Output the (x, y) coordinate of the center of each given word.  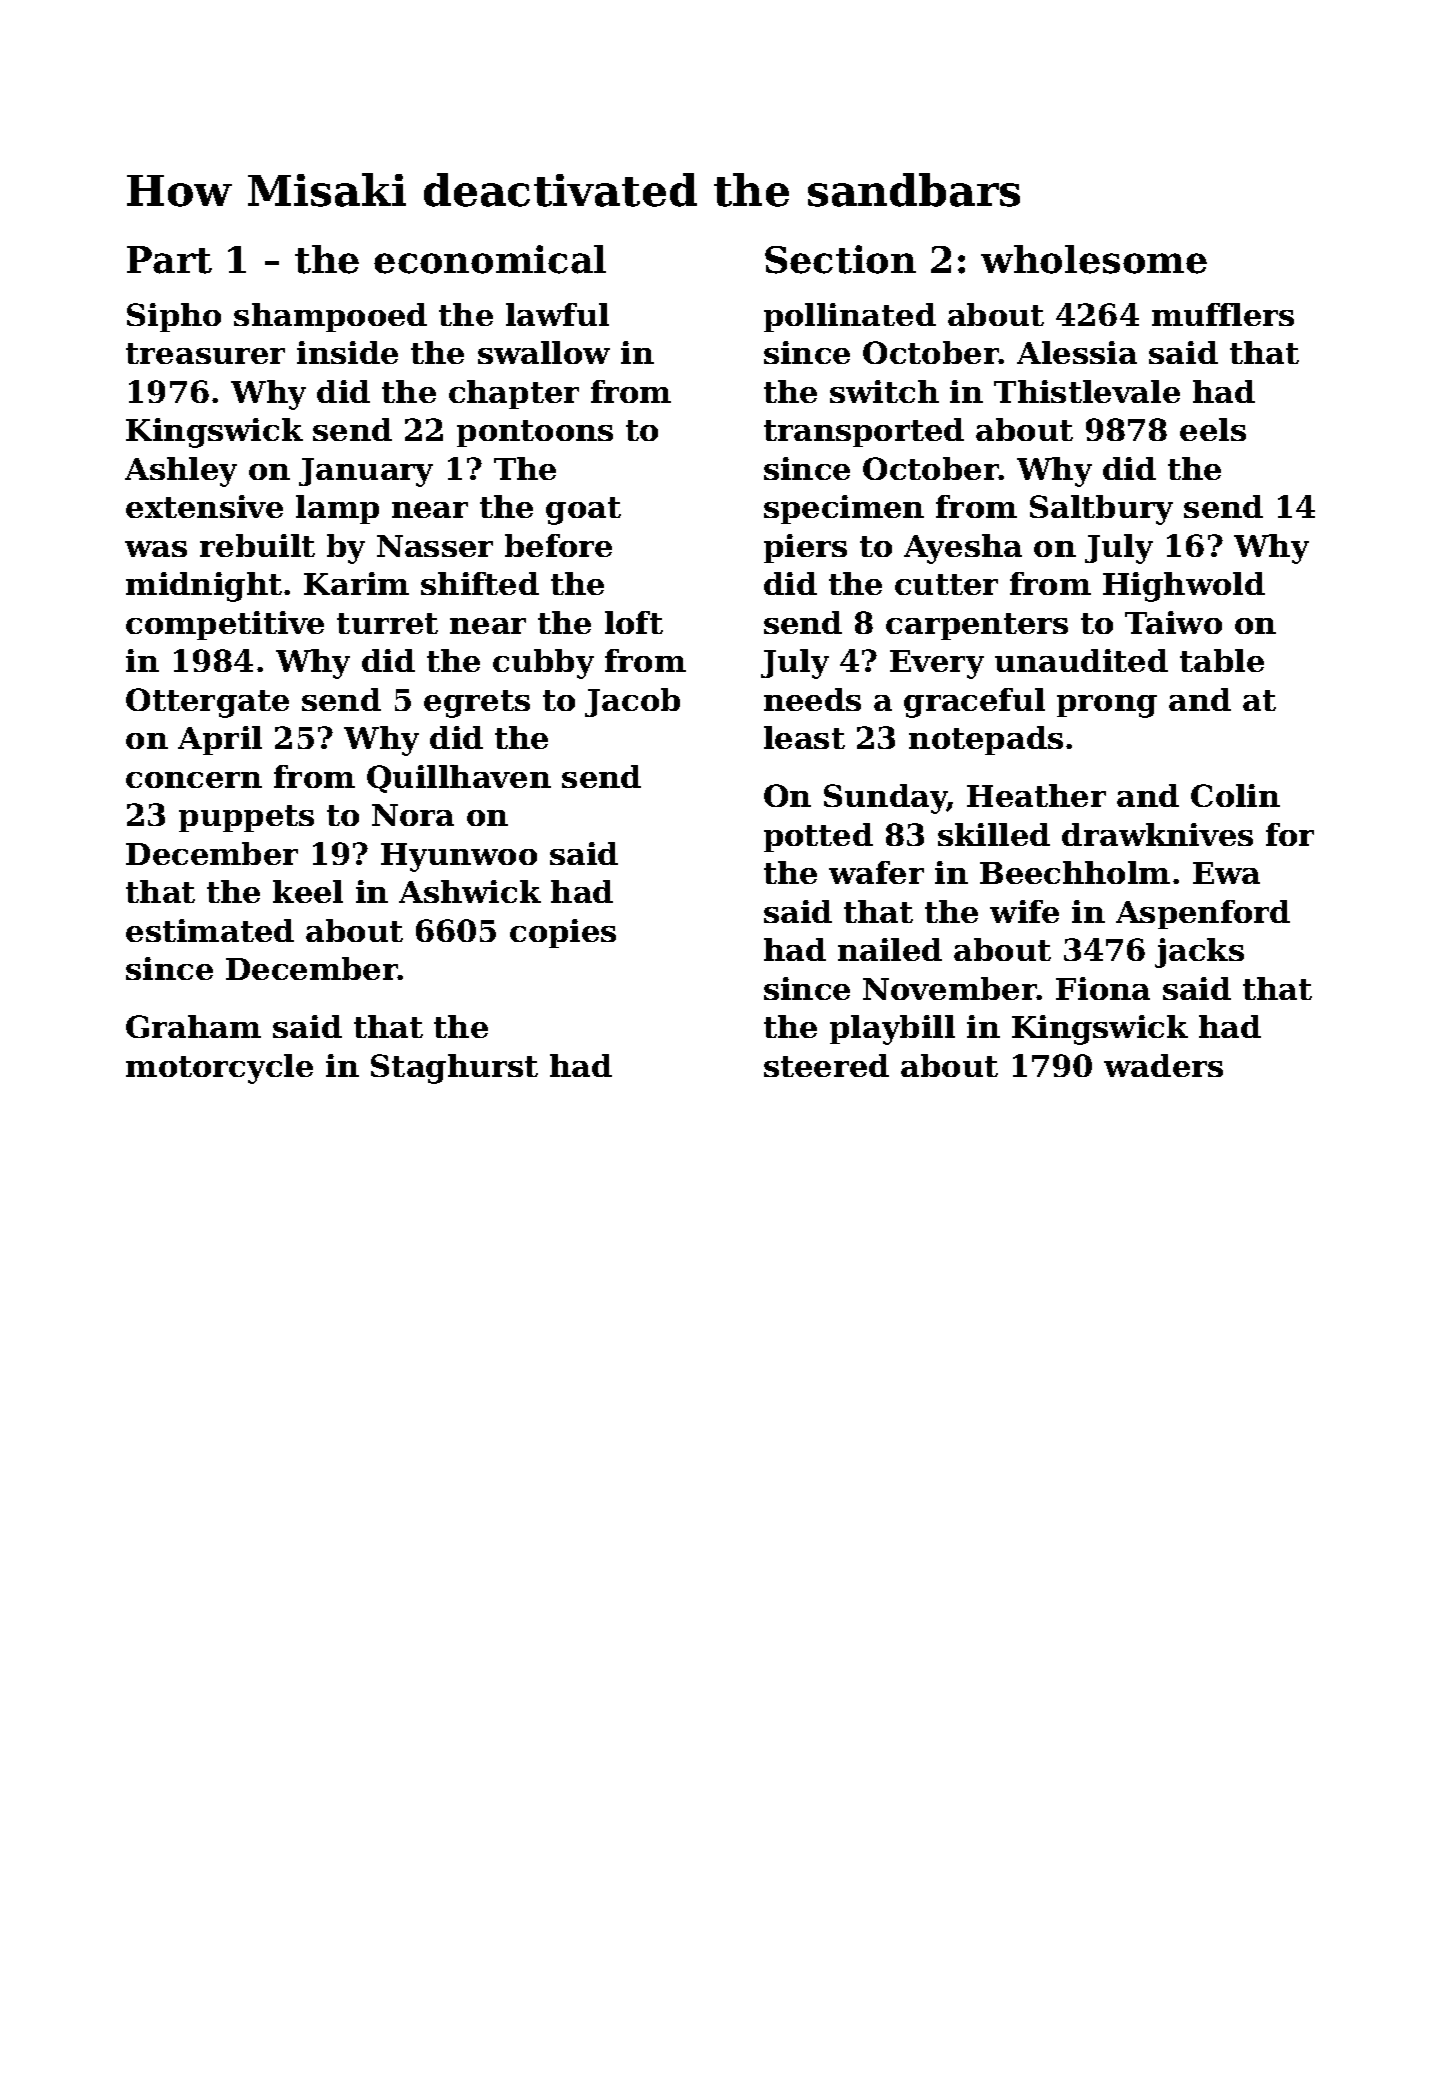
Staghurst (454, 1069)
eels (1213, 429)
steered (826, 1065)
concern (194, 780)
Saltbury (1101, 510)
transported (864, 432)
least (804, 737)
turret (387, 623)
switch (884, 391)
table (1222, 660)
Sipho (174, 317)
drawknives (1157, 834)
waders (1163, 1065)
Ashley (181, 472)
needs (812, 699)
